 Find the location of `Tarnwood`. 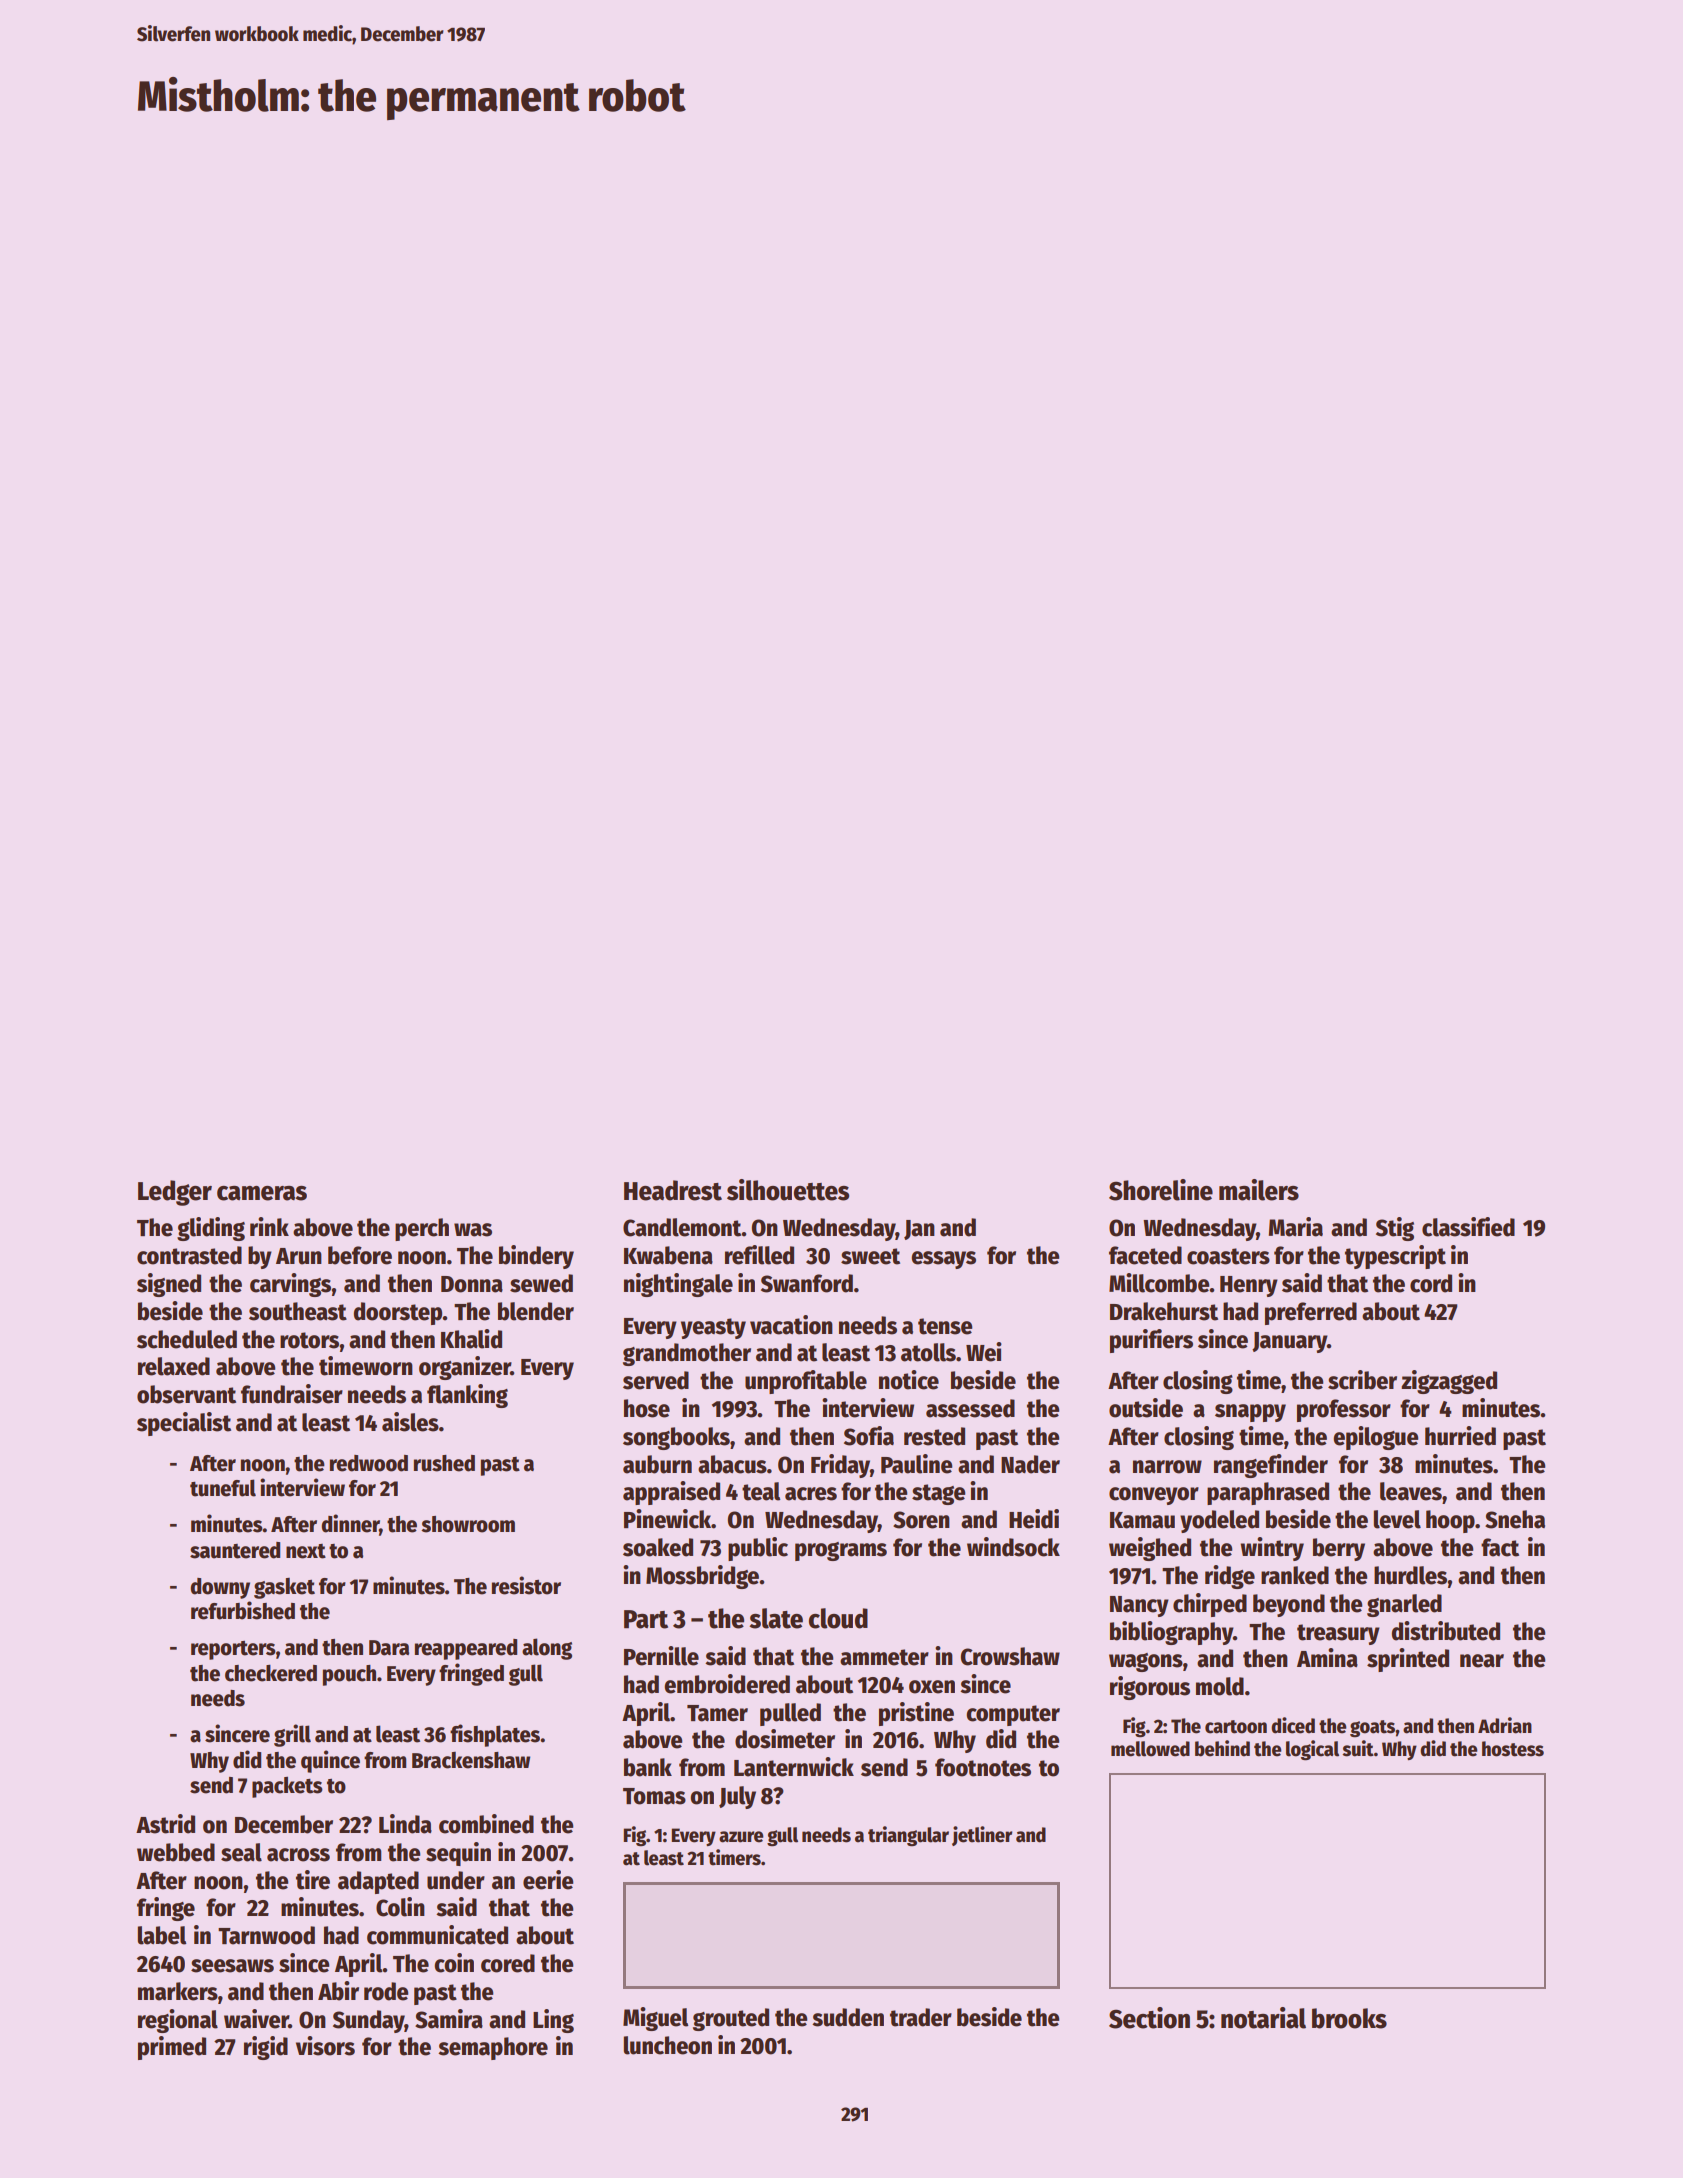

Tarnwood is located at coordinates (266, 1935).
